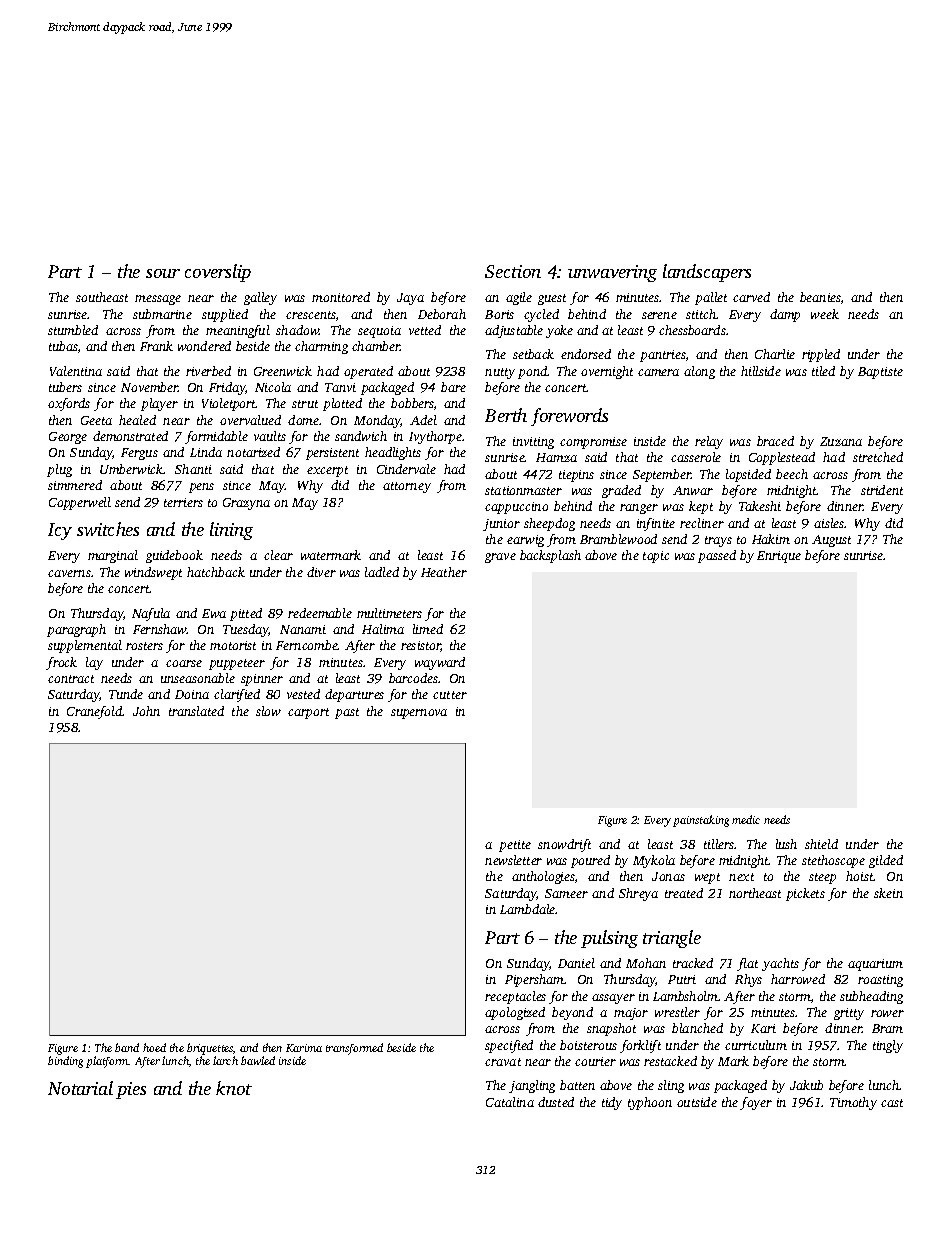  I want to click on landscapers, so click(707, 273).
